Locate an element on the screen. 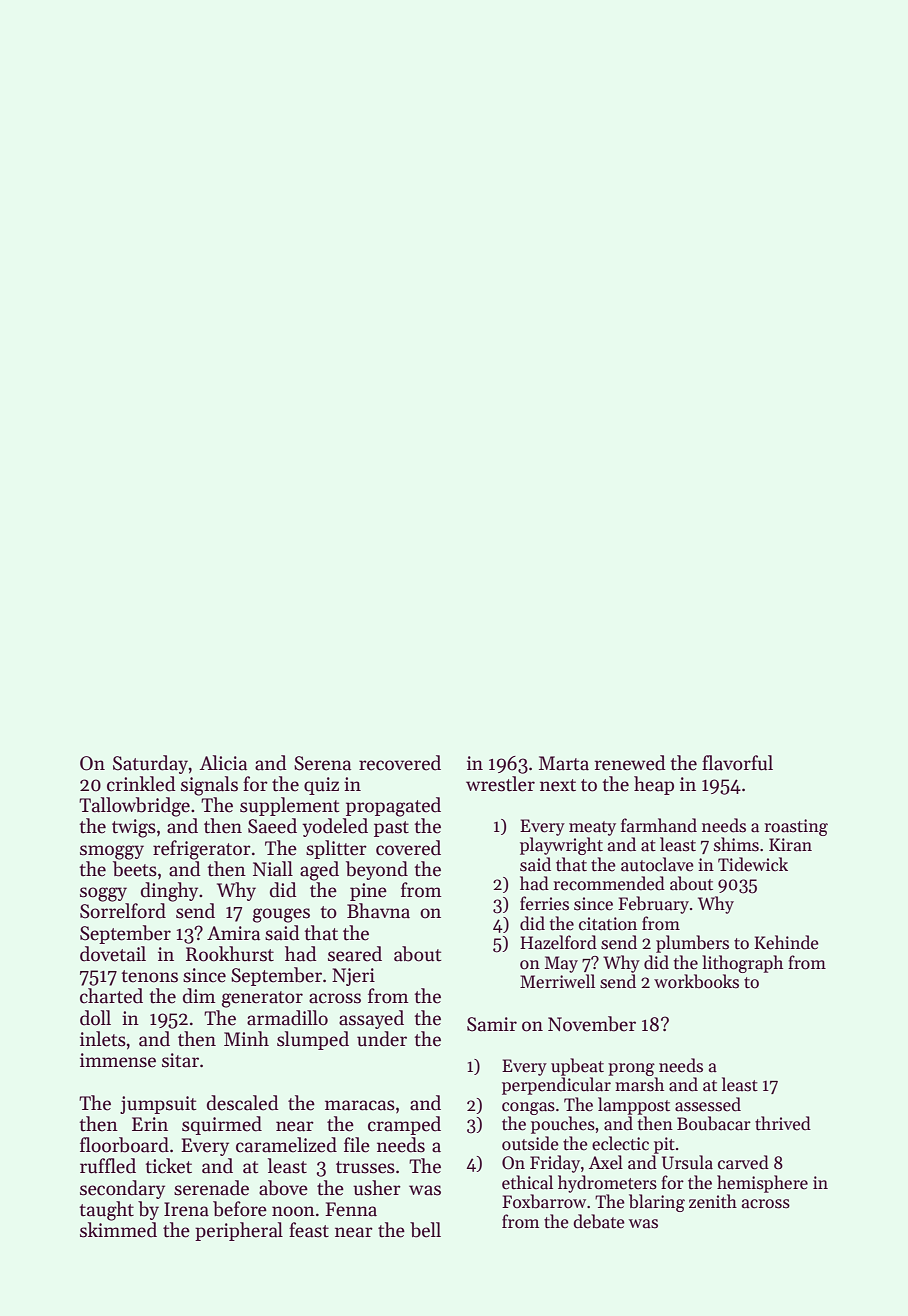 The image size is (908, 1316). zenith is located at coordinates (713, 1201).
